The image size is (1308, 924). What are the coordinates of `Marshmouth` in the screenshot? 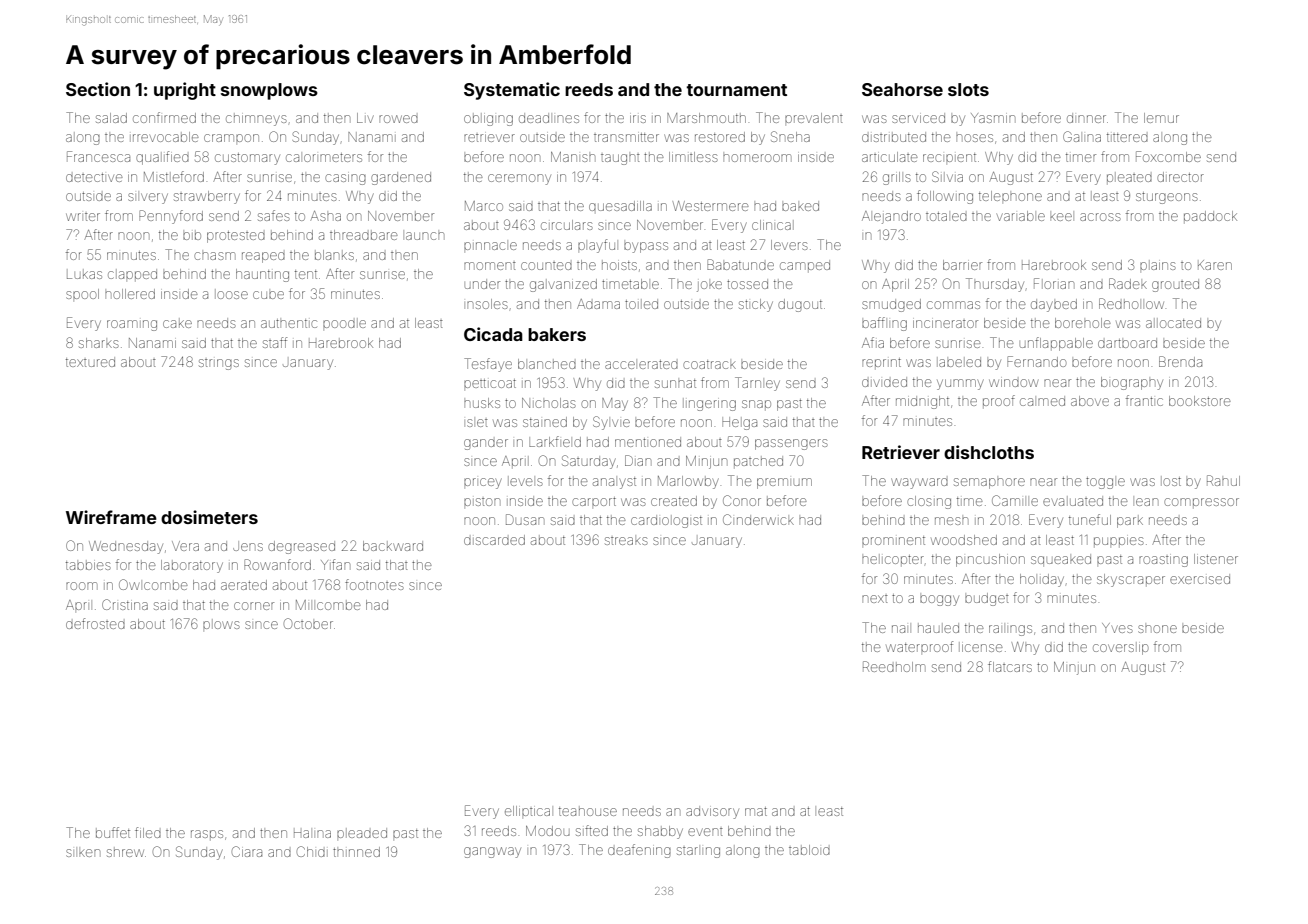 It's located at (706, 118).
